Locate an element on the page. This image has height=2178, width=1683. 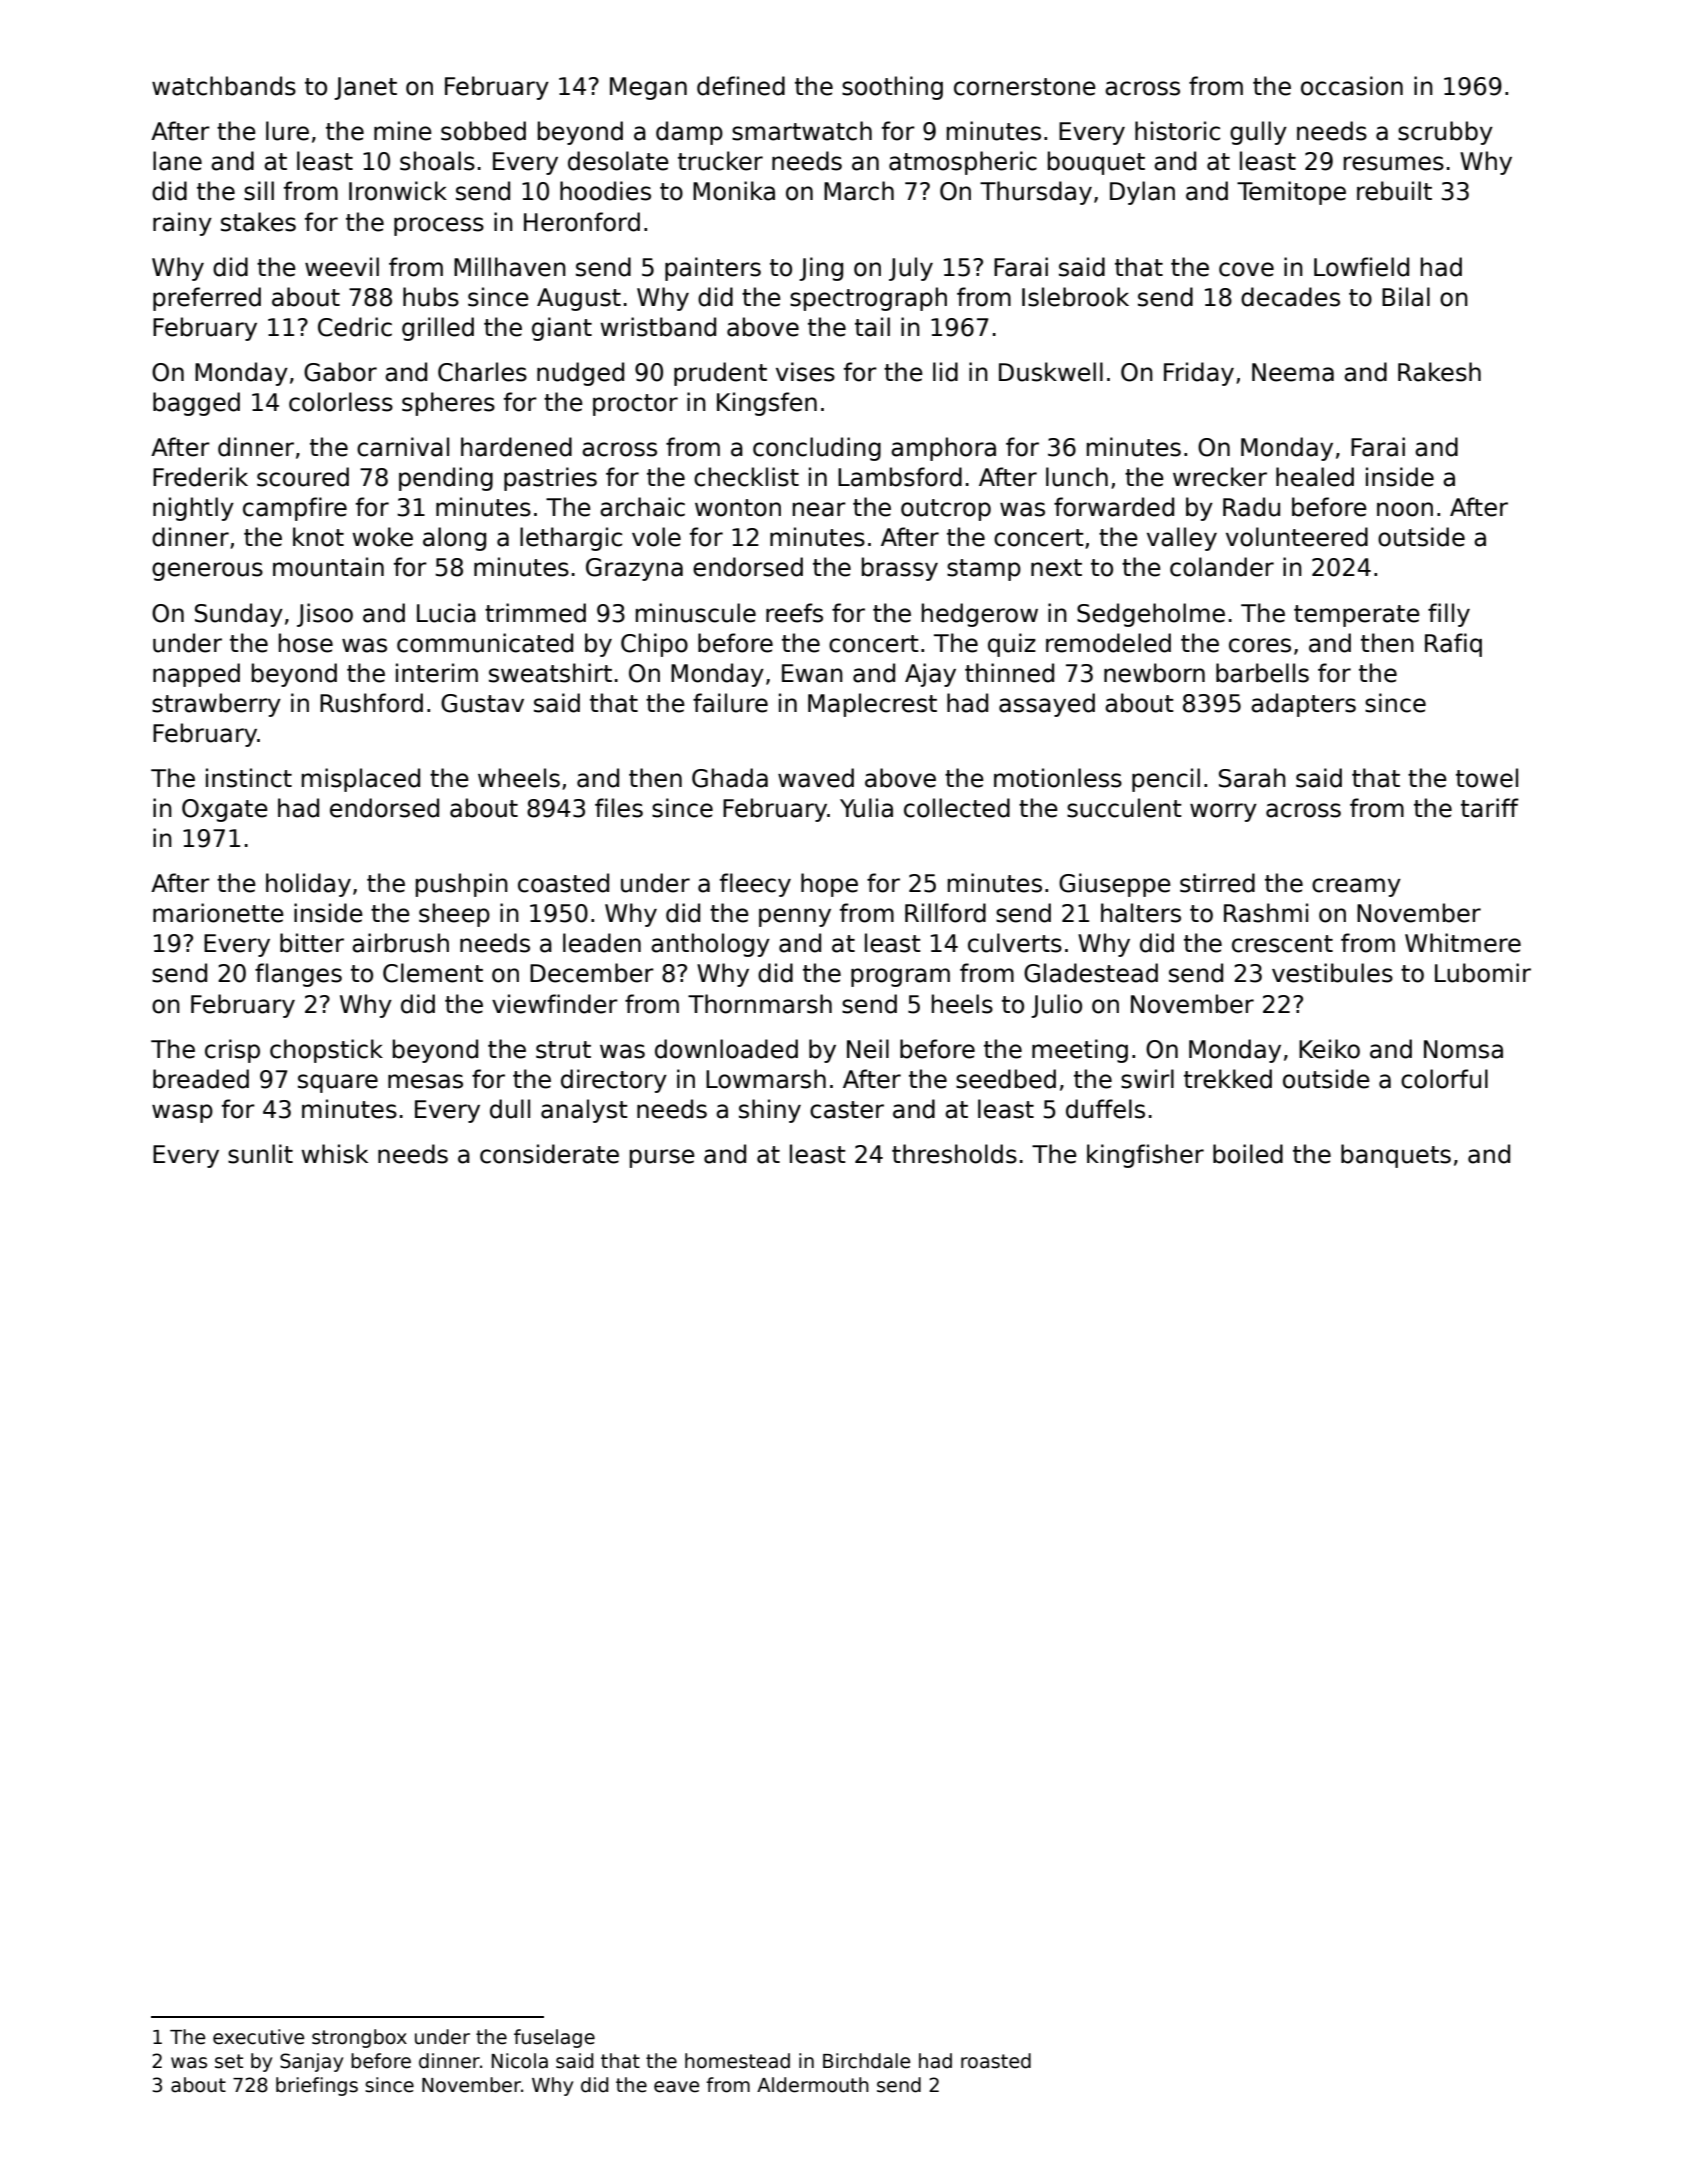
occasion is located at coordinates (1352, 86).
